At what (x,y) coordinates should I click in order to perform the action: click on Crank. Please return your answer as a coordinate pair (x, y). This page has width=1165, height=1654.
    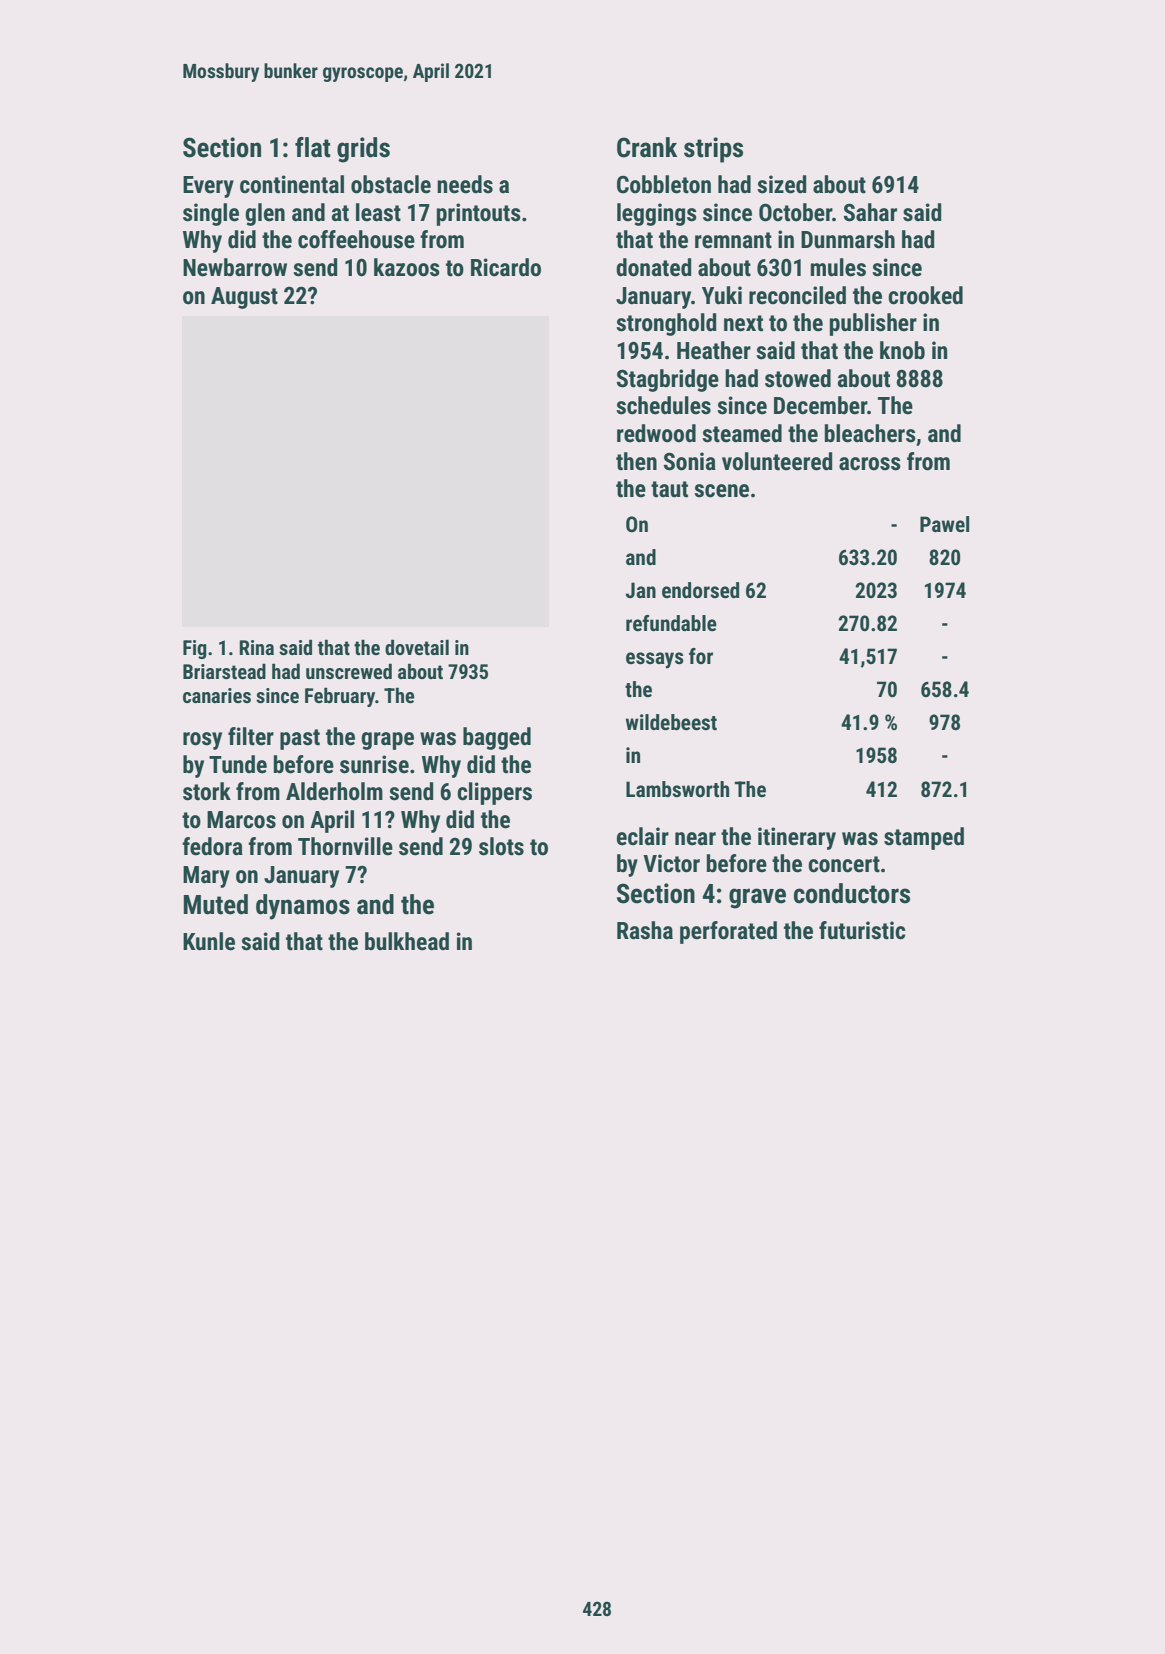
    Looking at the image, I should click on (647, 147).
